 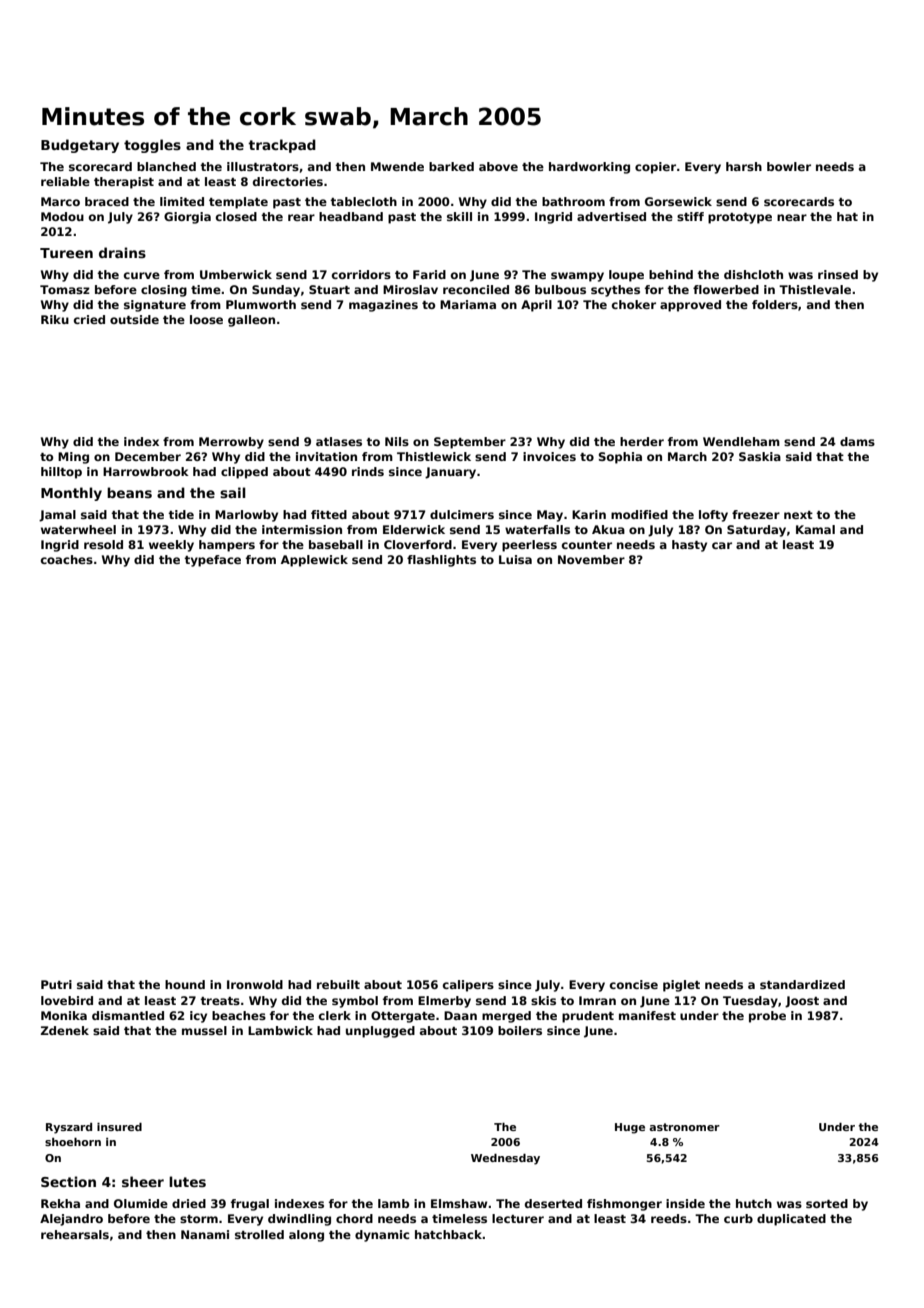 What do you see at coordinates (338, 984) in the image?
I see `rebuilt` at bounding box center [338, 984].
